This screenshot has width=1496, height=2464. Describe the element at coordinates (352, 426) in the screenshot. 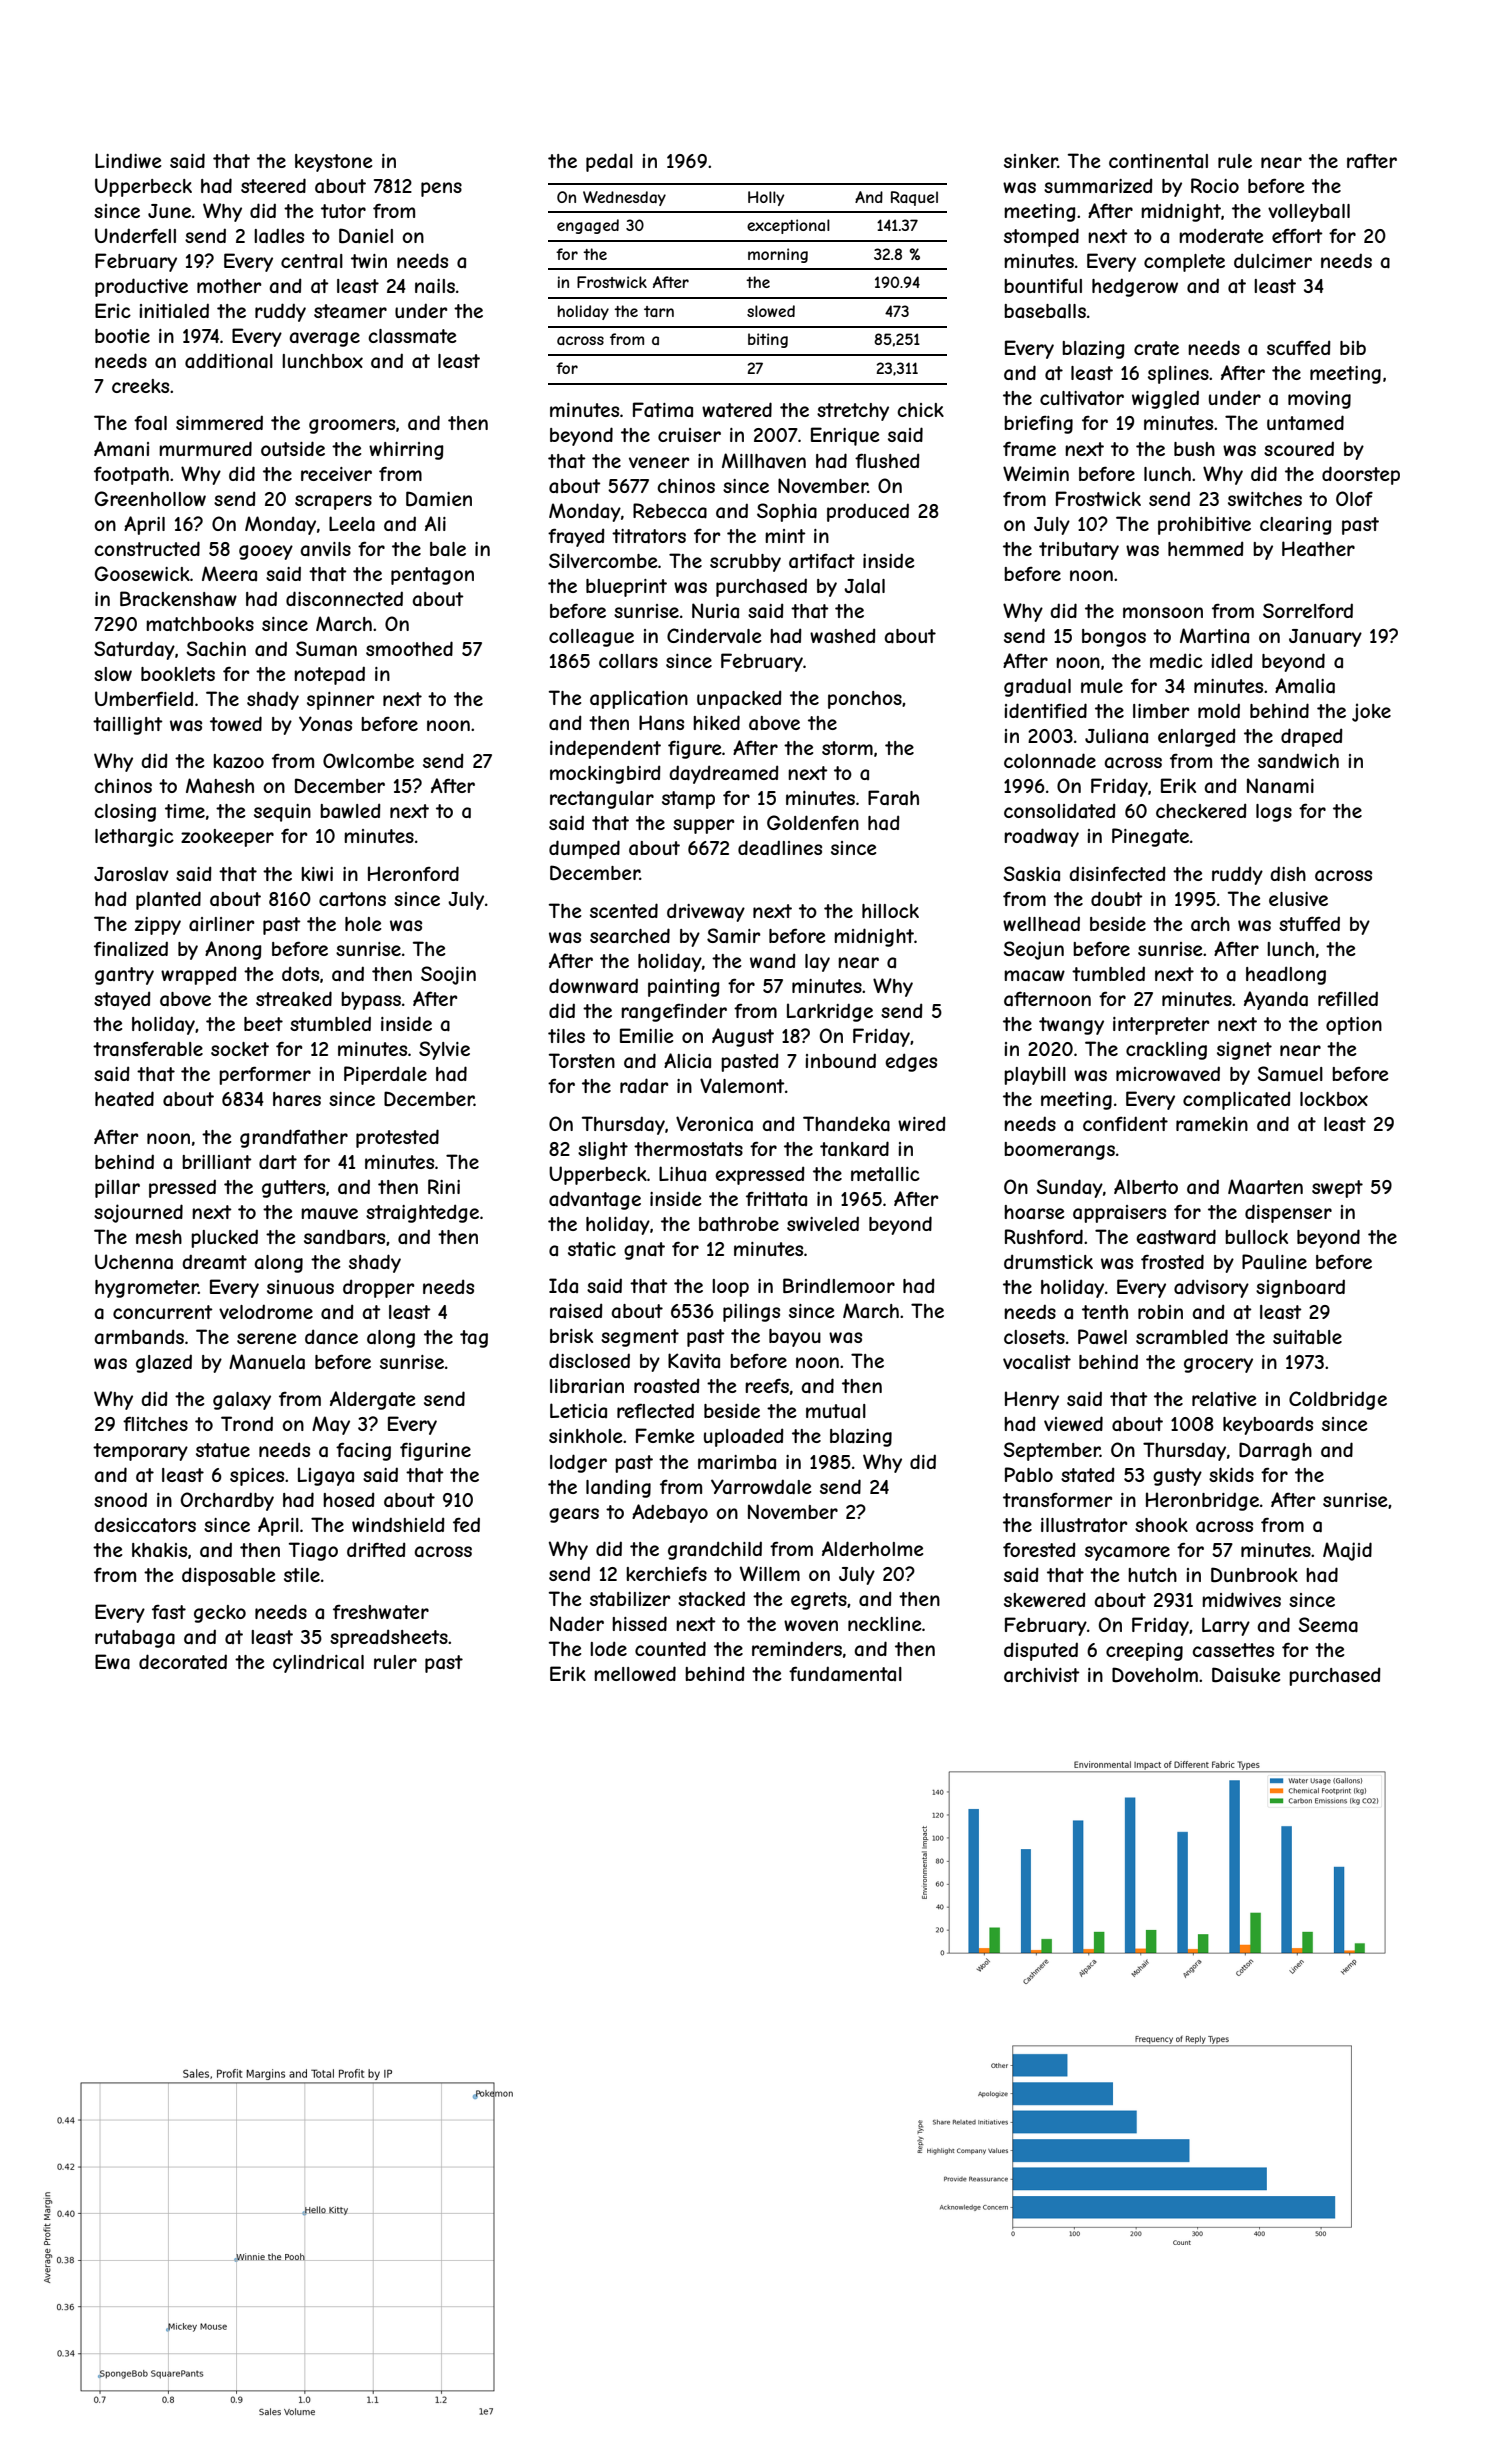

I see `groomers` at that location.
